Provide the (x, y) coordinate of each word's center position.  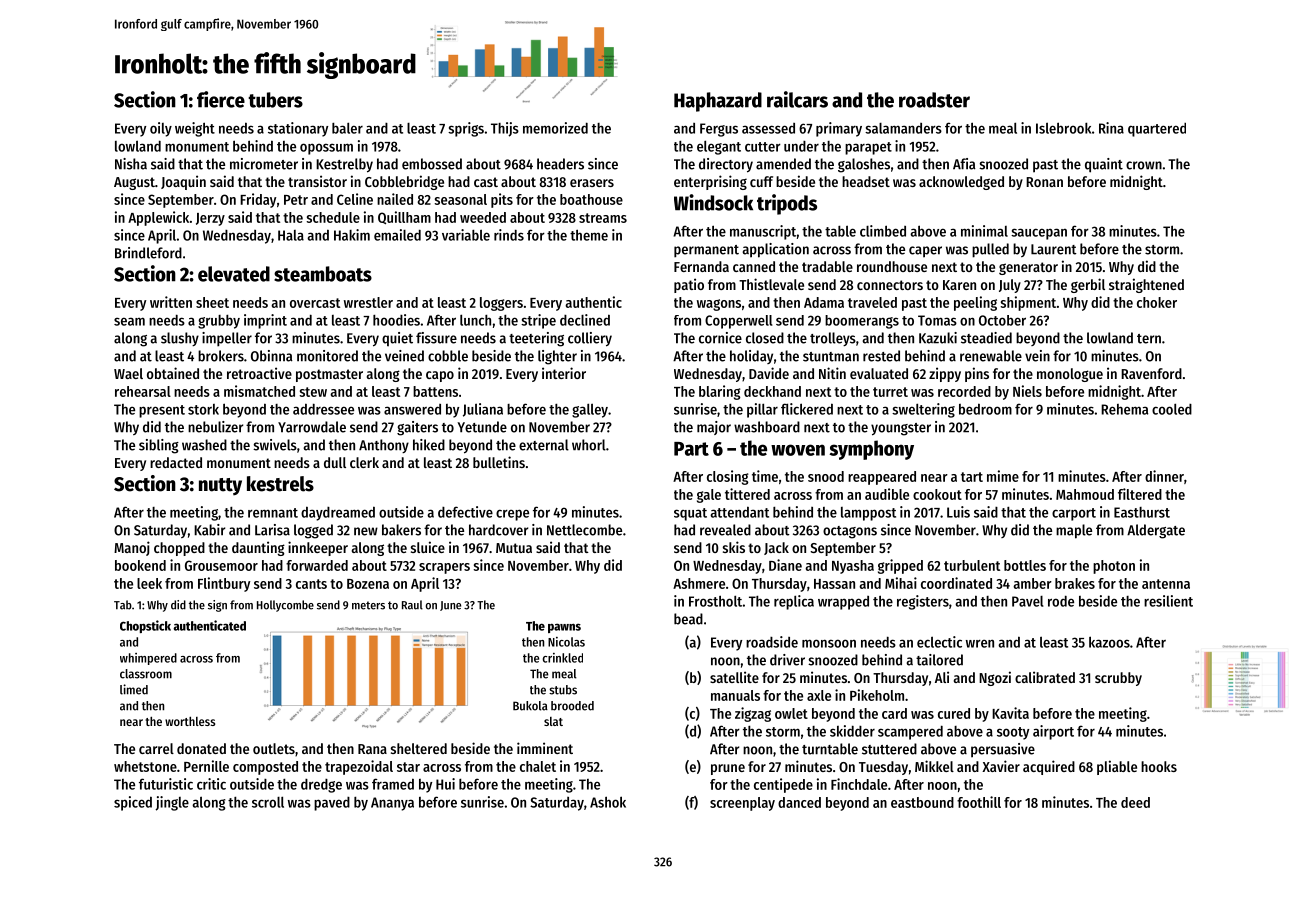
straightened (1146, 285)
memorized (555, 128)
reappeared (882, 478)
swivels (275, 445)
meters (368, 605)
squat (690, 514)
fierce (221, 99)
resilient (1168, 601)
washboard (767, 427)
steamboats (323, 274)
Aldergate (1156, 531)
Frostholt (715, 601)
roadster (934, 100)
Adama (824, 302)
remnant (273, 513)
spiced (133, 803)
